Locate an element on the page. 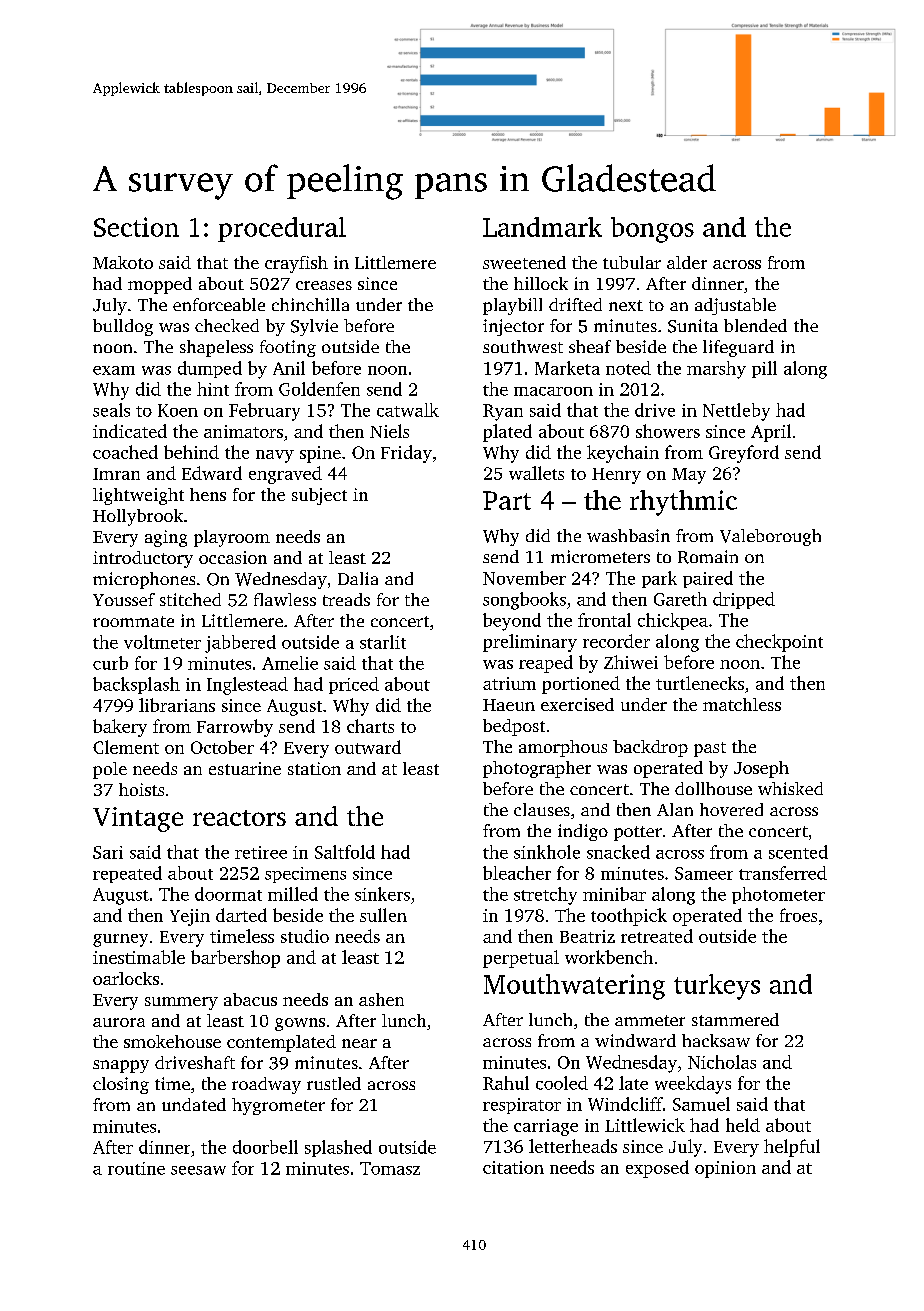 This page has height=1311, width=924. Sylvie is located at coordinates (314, 327).
